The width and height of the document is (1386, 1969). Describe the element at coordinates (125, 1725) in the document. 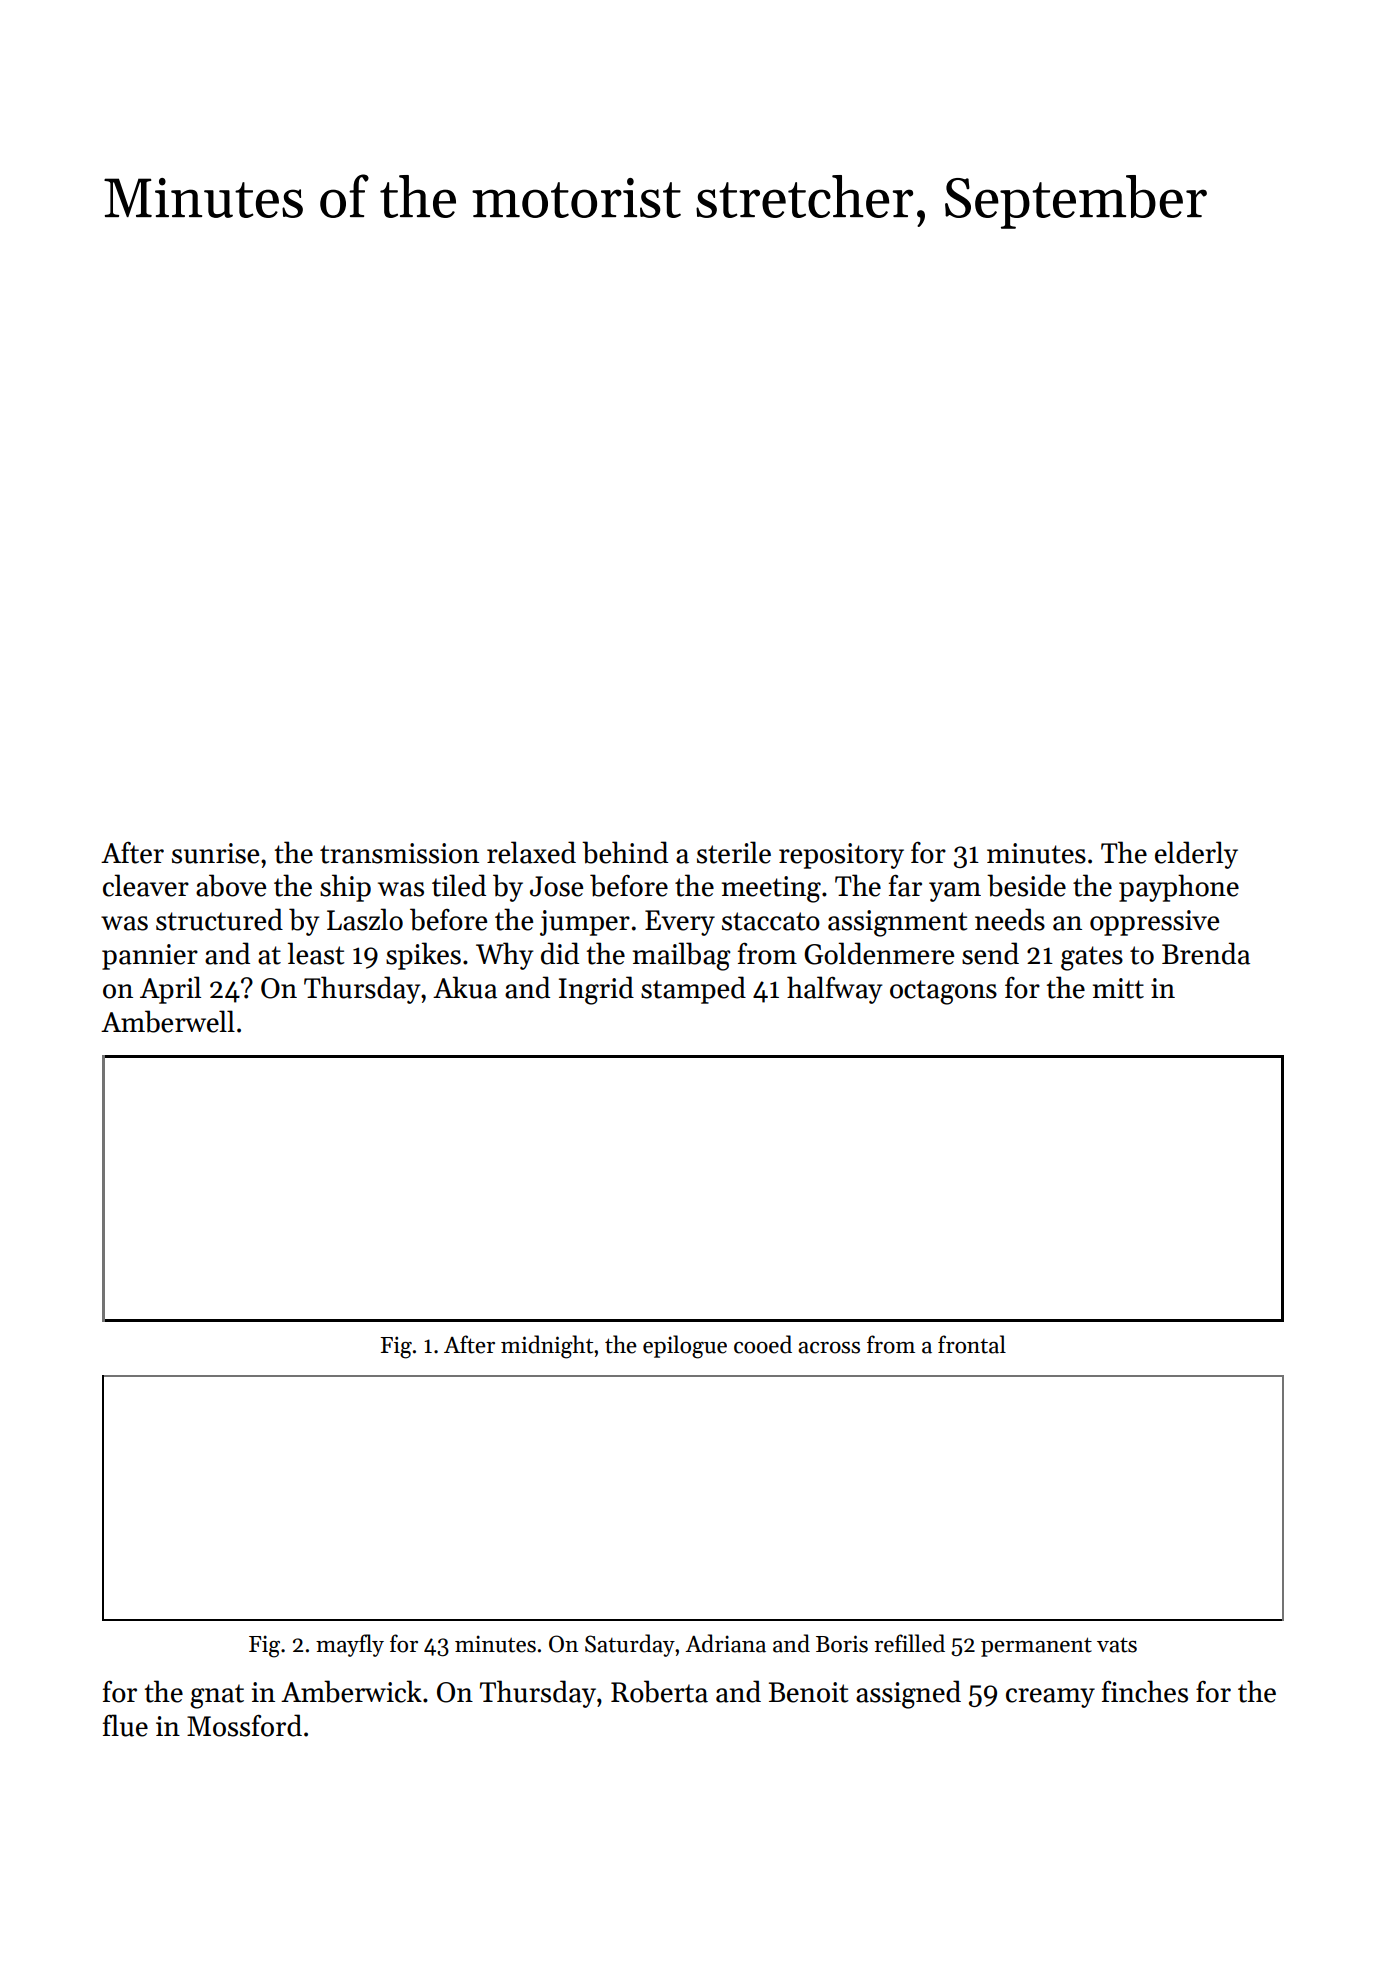

I see `flue` at that location.
